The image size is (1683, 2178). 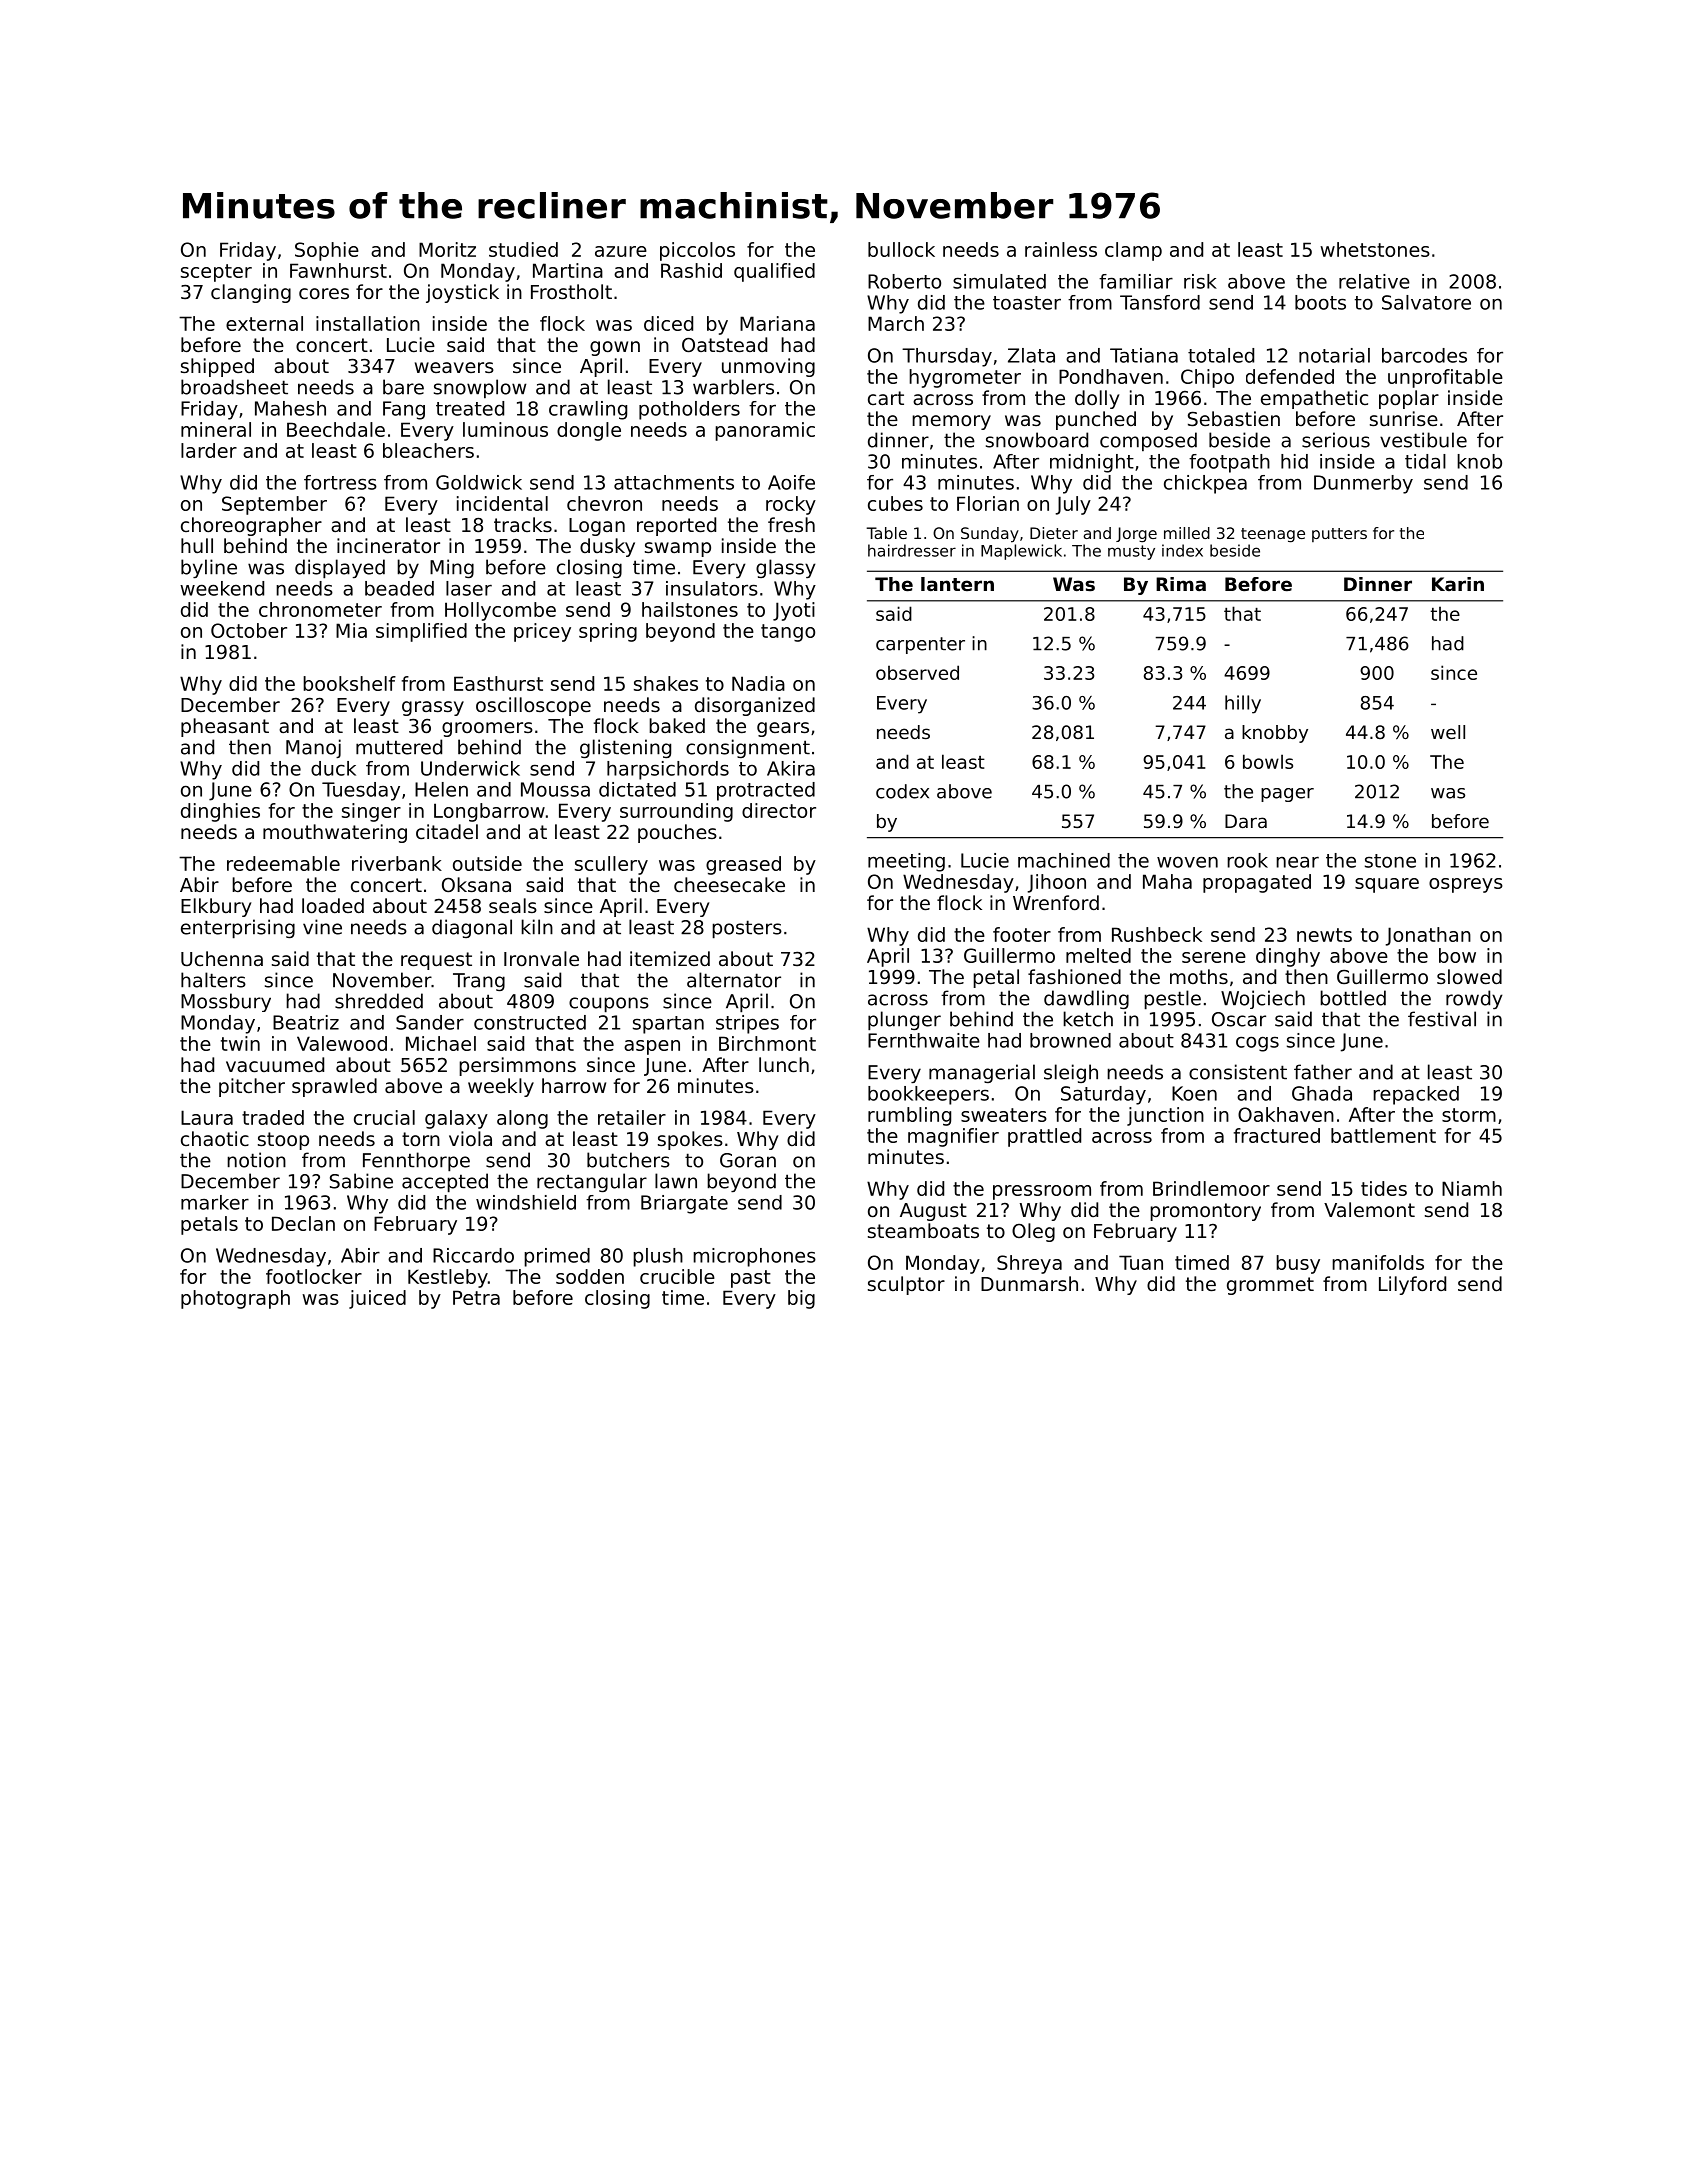 What do you see at coordinates (213, 980) in the screenshot?
I see `halters` at bounding box center [213, 980].
